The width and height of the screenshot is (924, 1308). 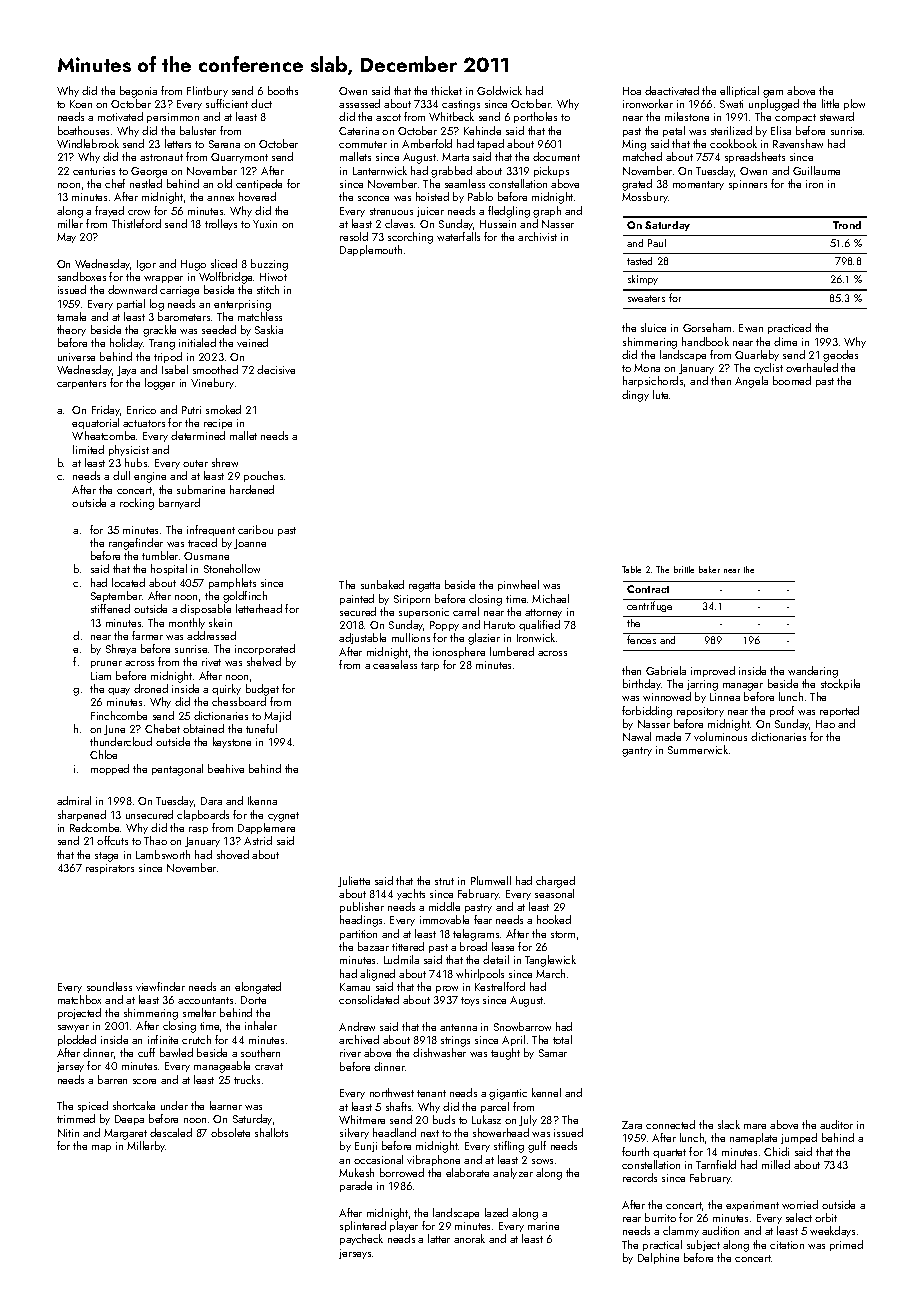 I want to click on incorporated, so click(x=265, y=649).
